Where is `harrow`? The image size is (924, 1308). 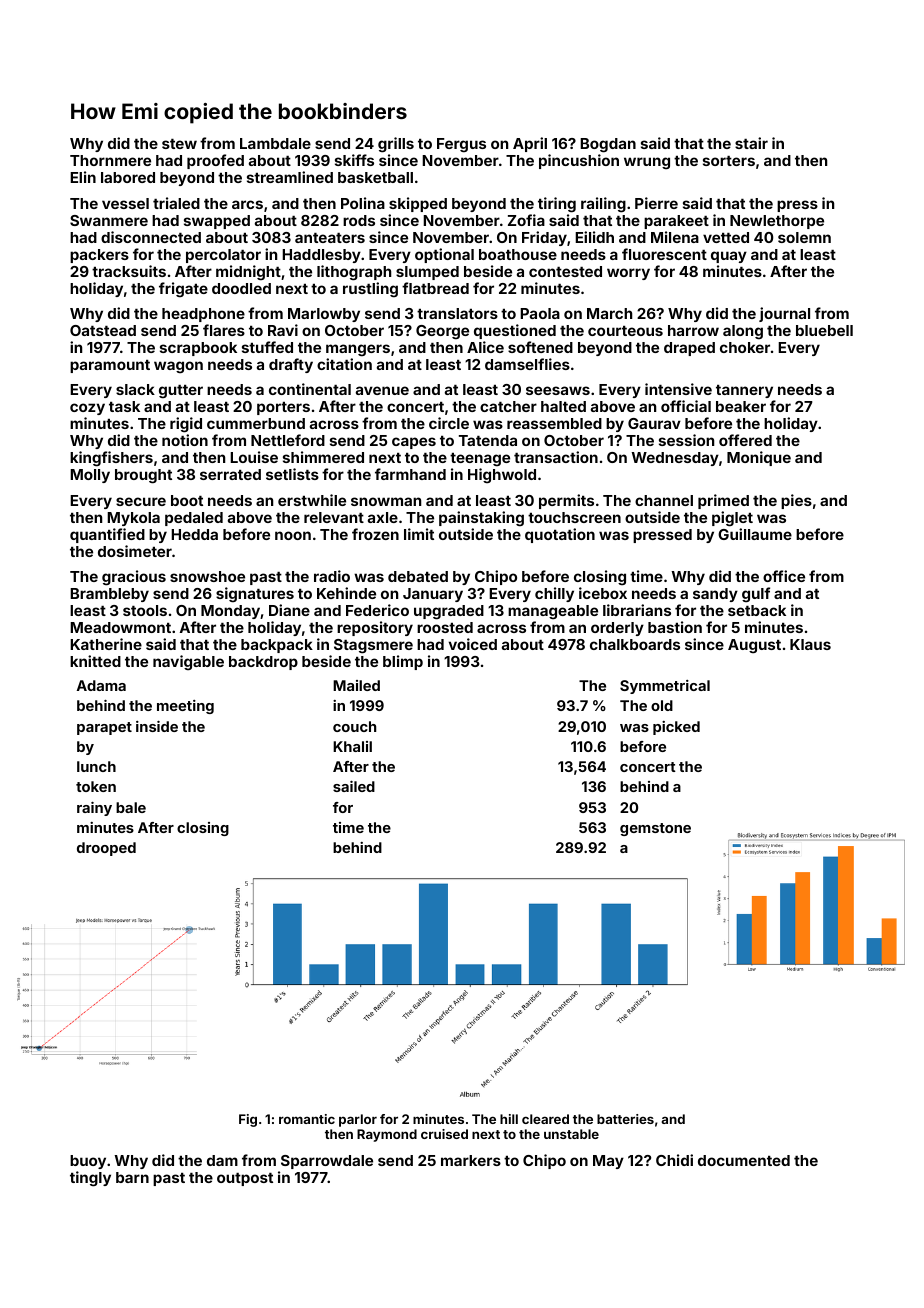
harrow is located at coordinates (693, 330).
